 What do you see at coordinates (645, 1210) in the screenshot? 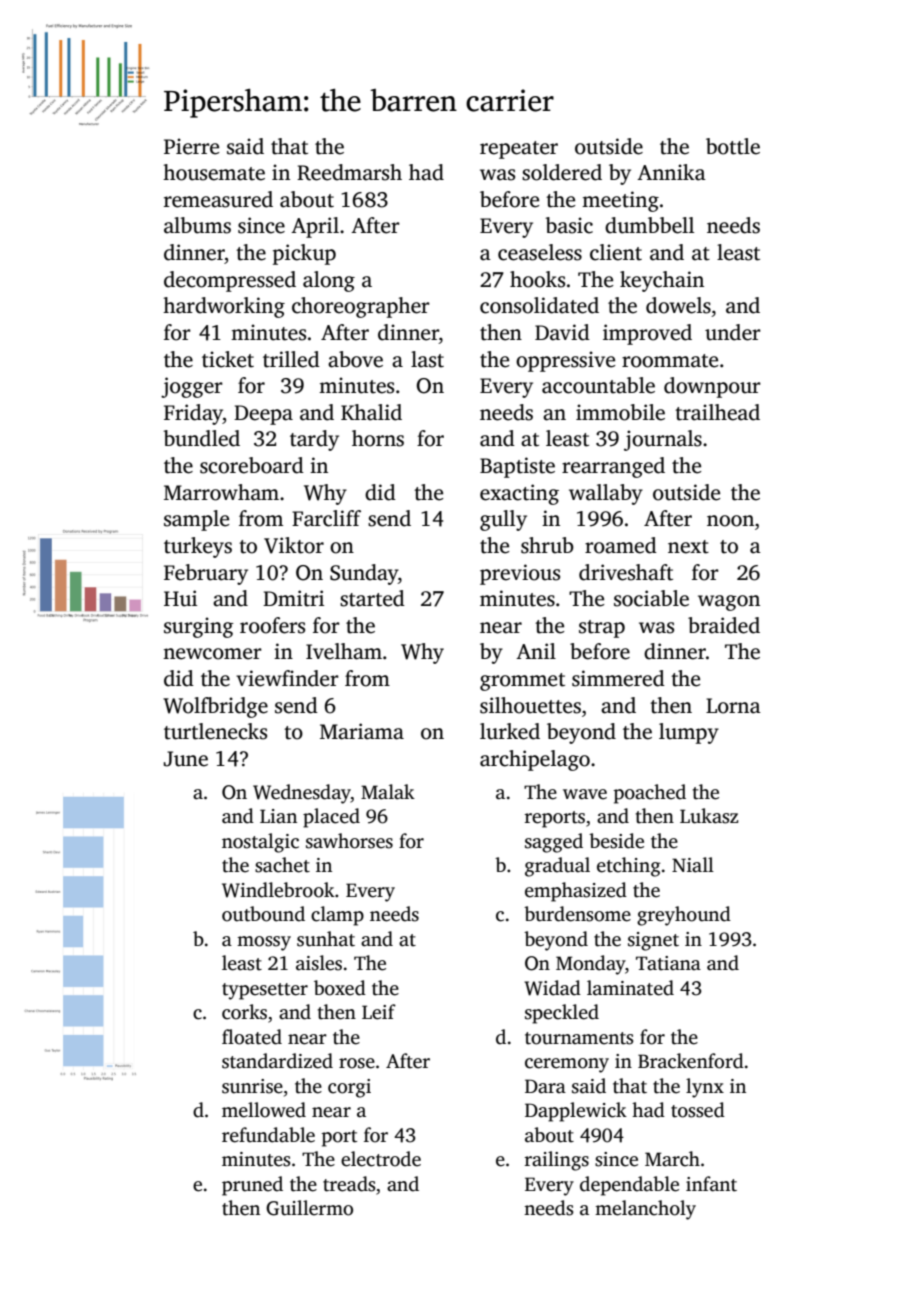
I see `melancholy` at bounding box center [645, 1210].
